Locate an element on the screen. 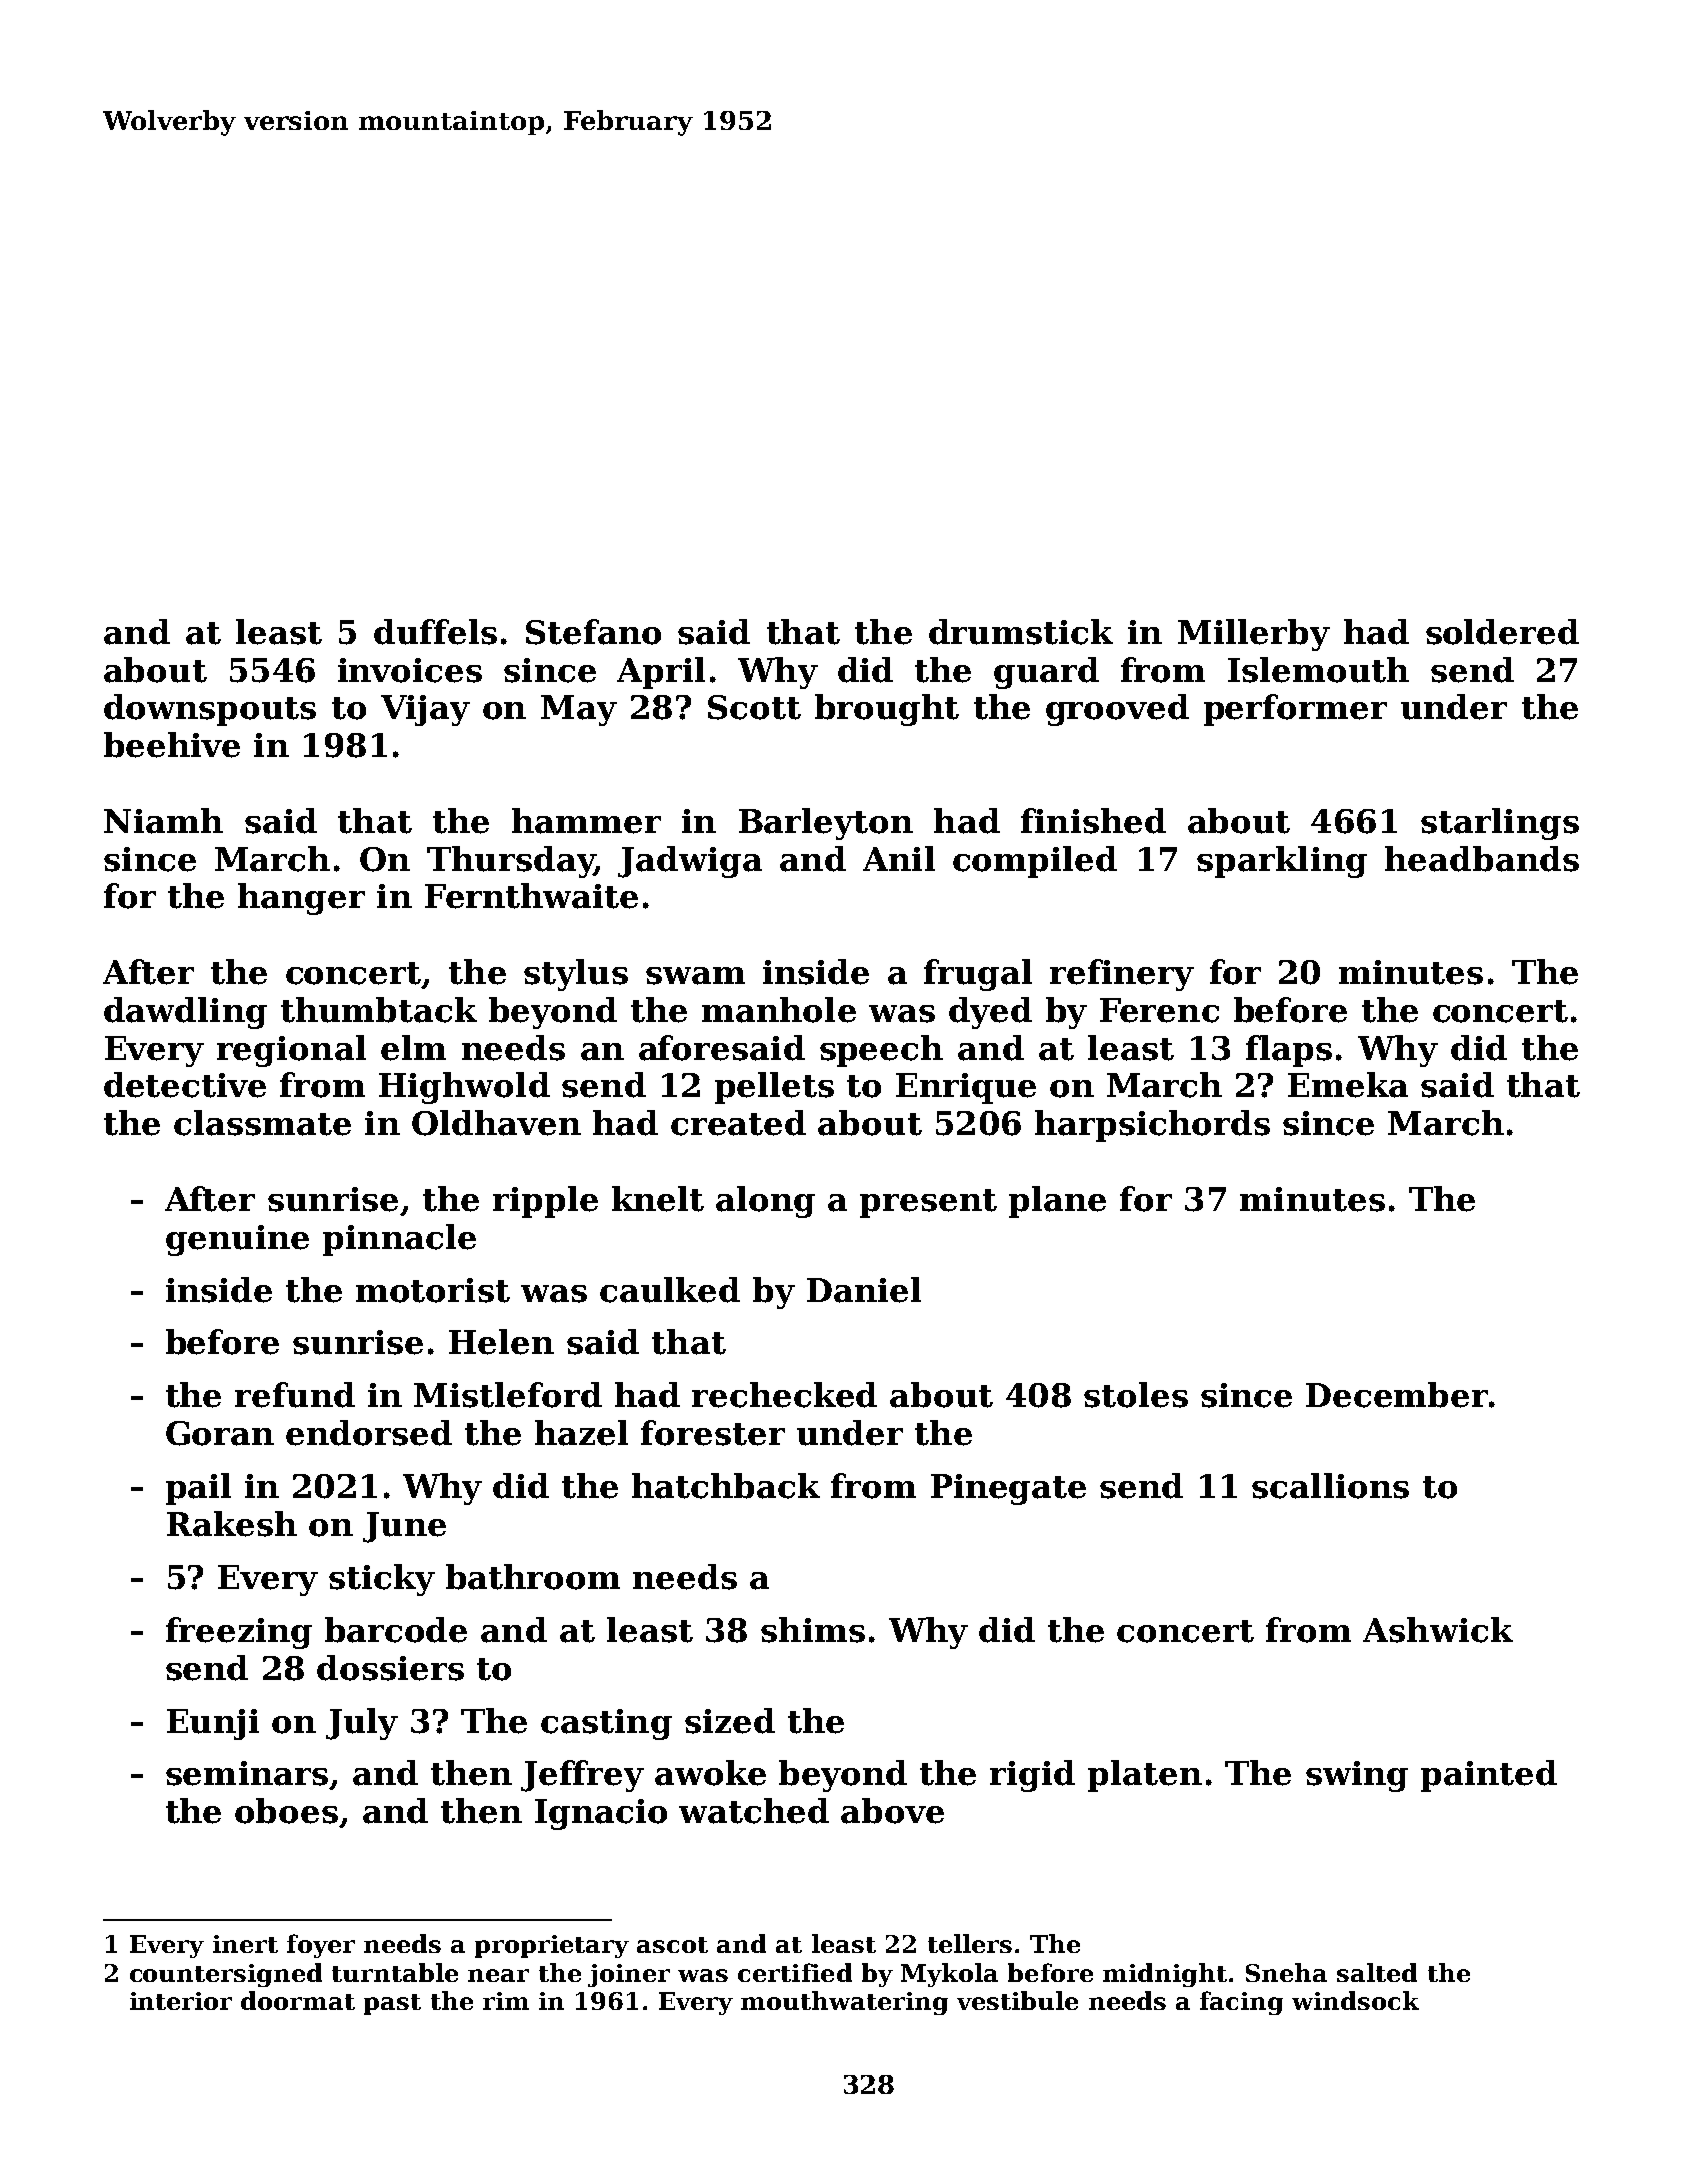  past is located at coordinates (392, 2004).
